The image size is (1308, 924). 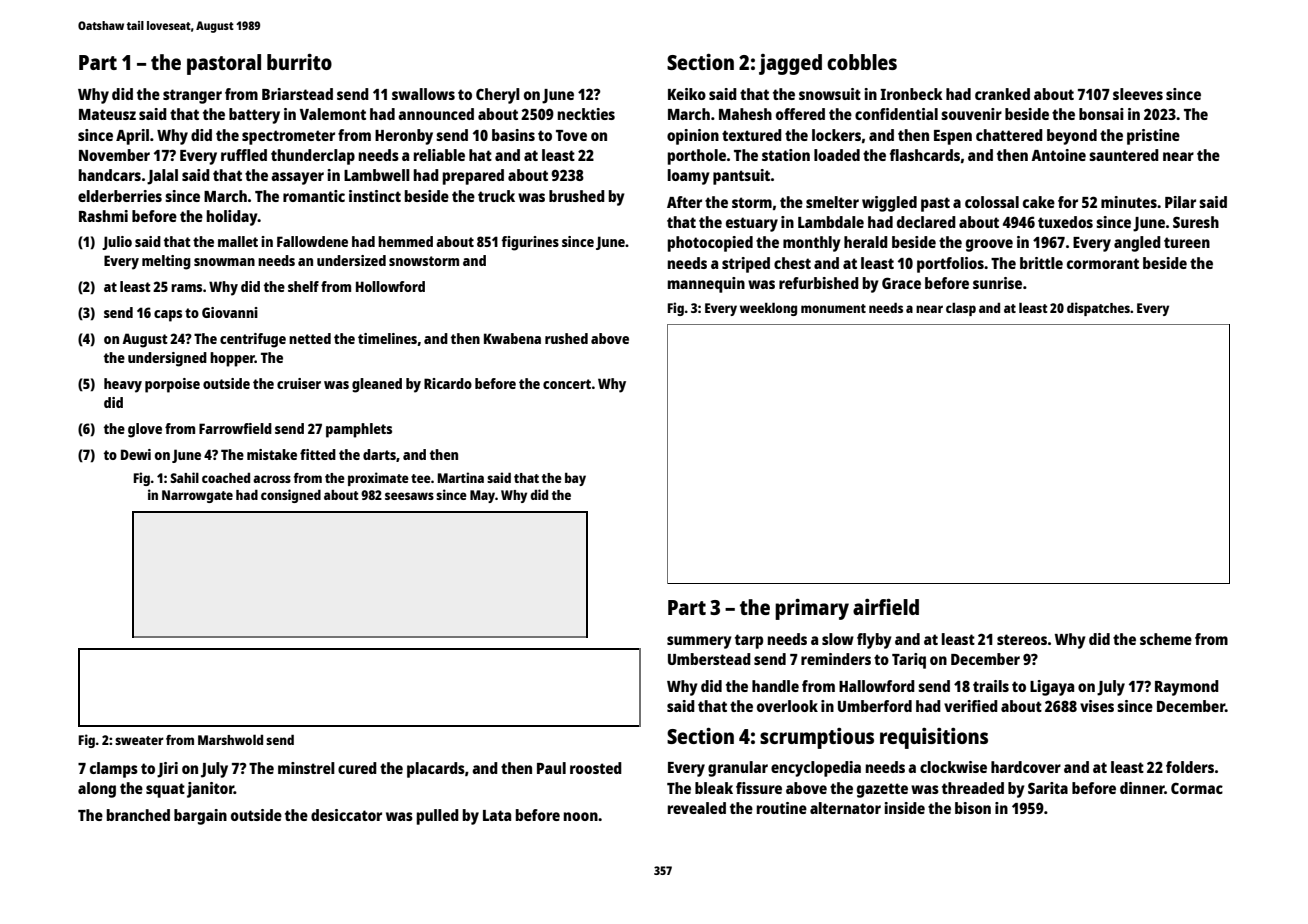 What do you see at coordinates (1002, 94) in the screenshot?
I see `cranked` at bounding box center [1002, 94].
